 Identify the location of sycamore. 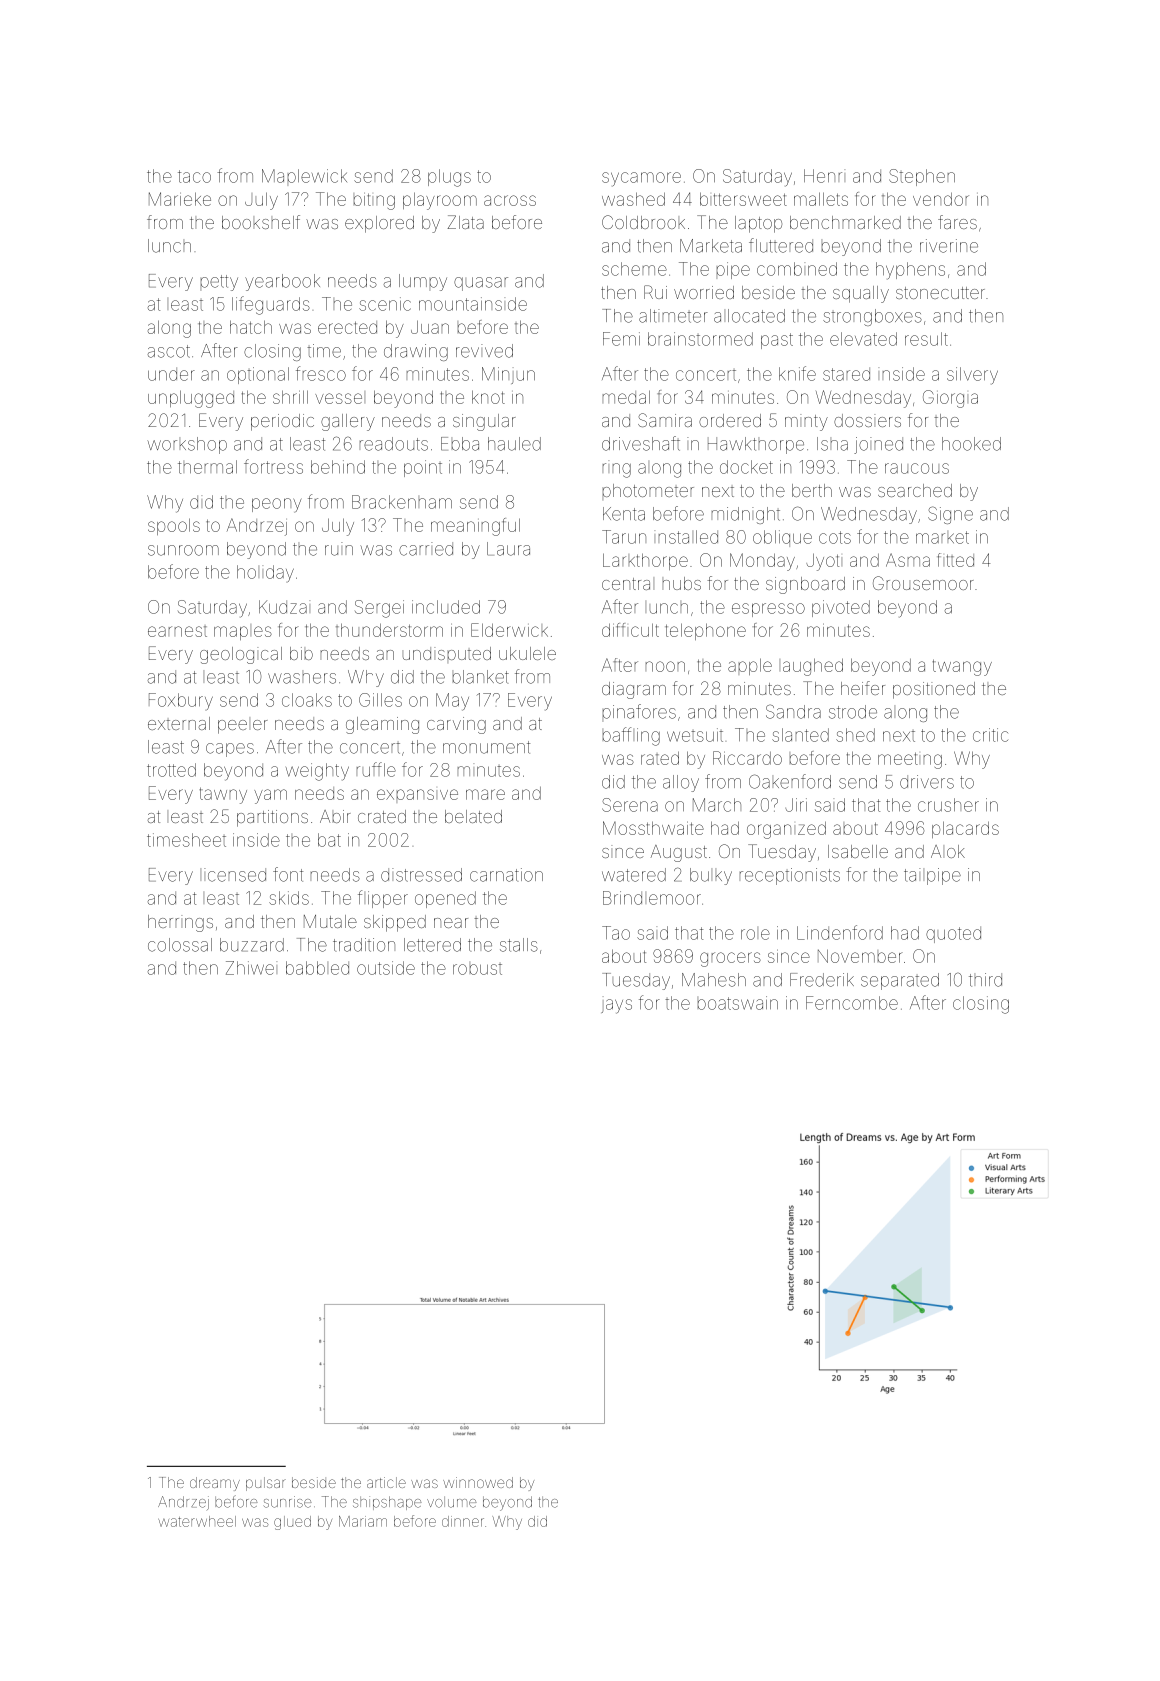
(641, 179).
